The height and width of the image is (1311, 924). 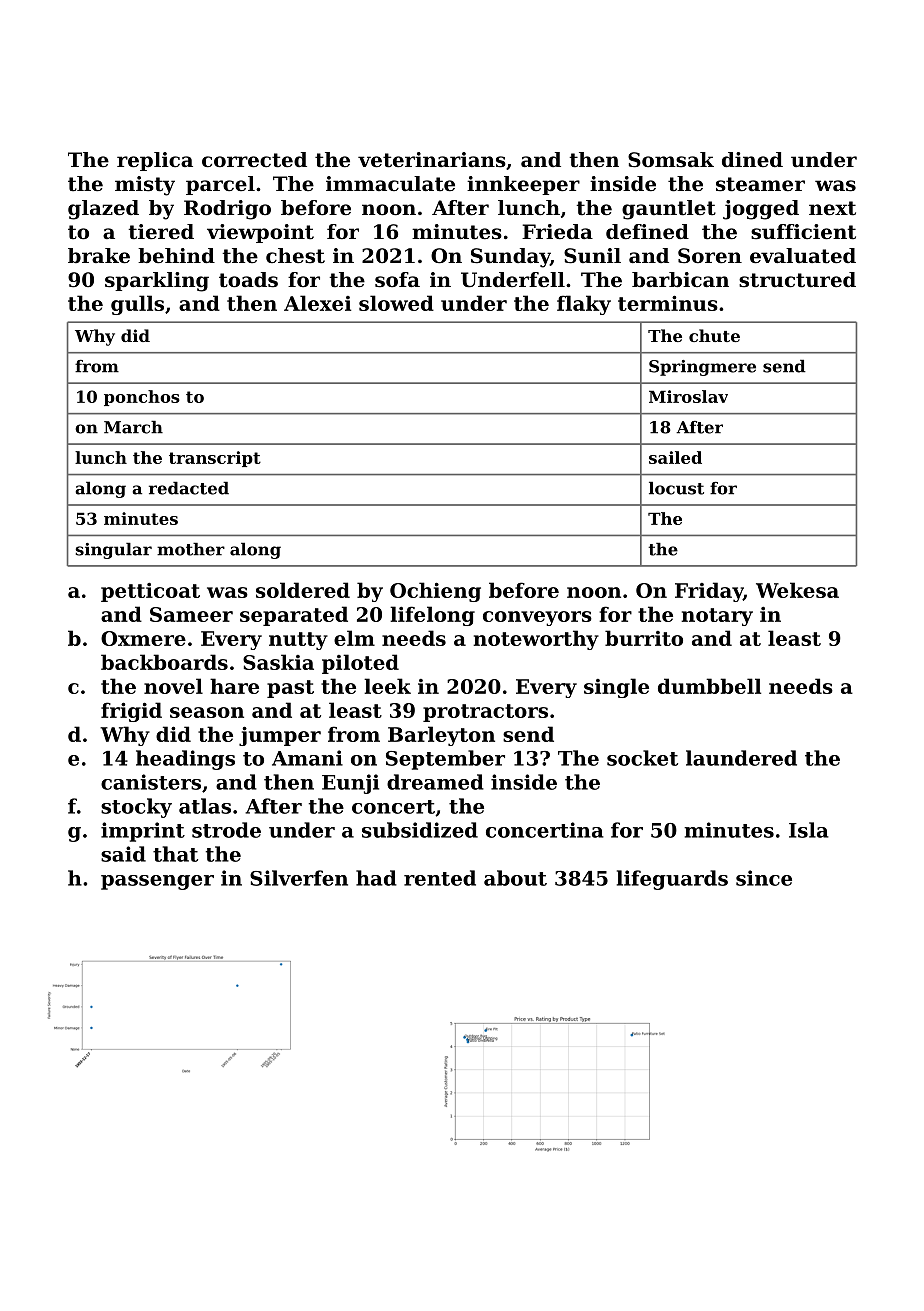 I want to click on dined, so click(x=752, y=160).
